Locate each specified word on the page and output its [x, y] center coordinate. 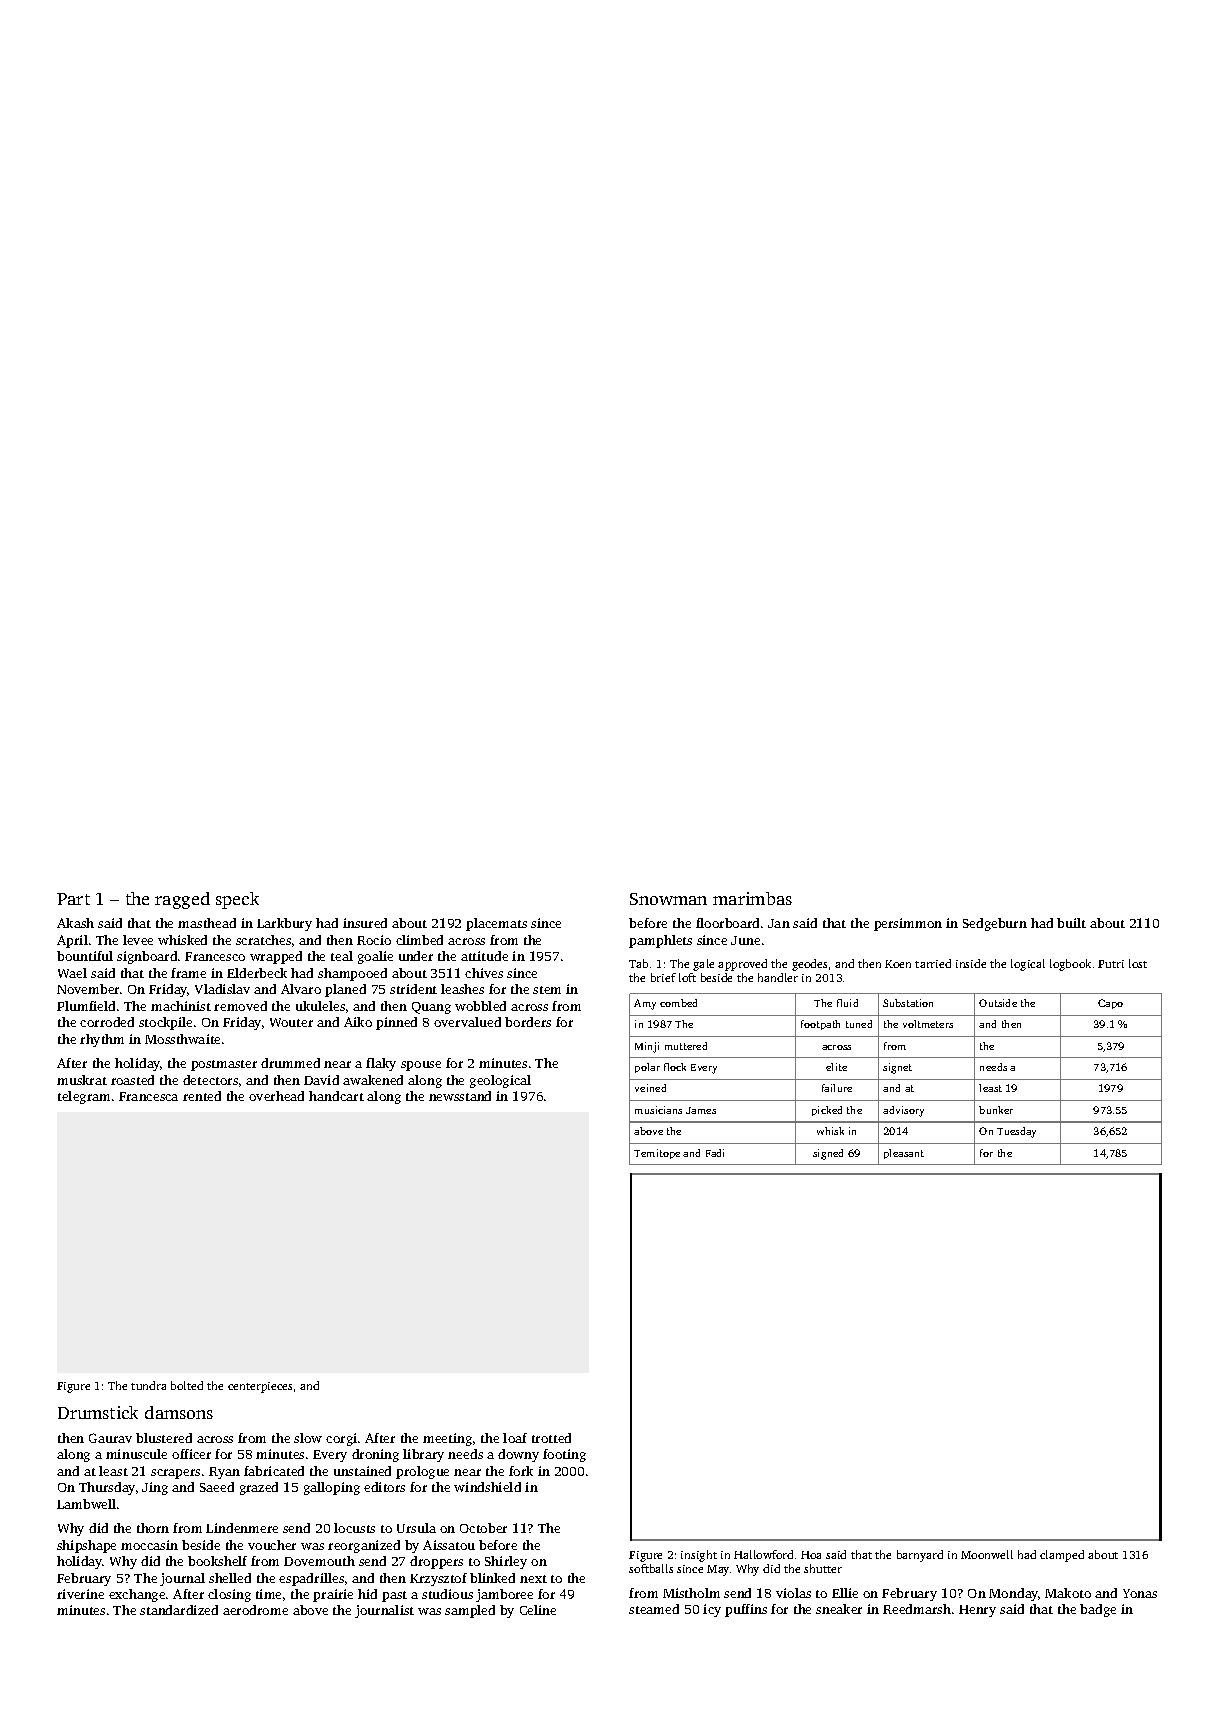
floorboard [727, 923]
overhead [276, 1096]
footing [564, 1455]
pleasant [904, 1154]
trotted [551, 1438]
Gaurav [110, 1438]
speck [237, 900]
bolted [187, 1385]
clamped [1062, 1556]
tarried [933, 963]
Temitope [657, 1154]
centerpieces [260, 1387]
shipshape [86, 1546]
